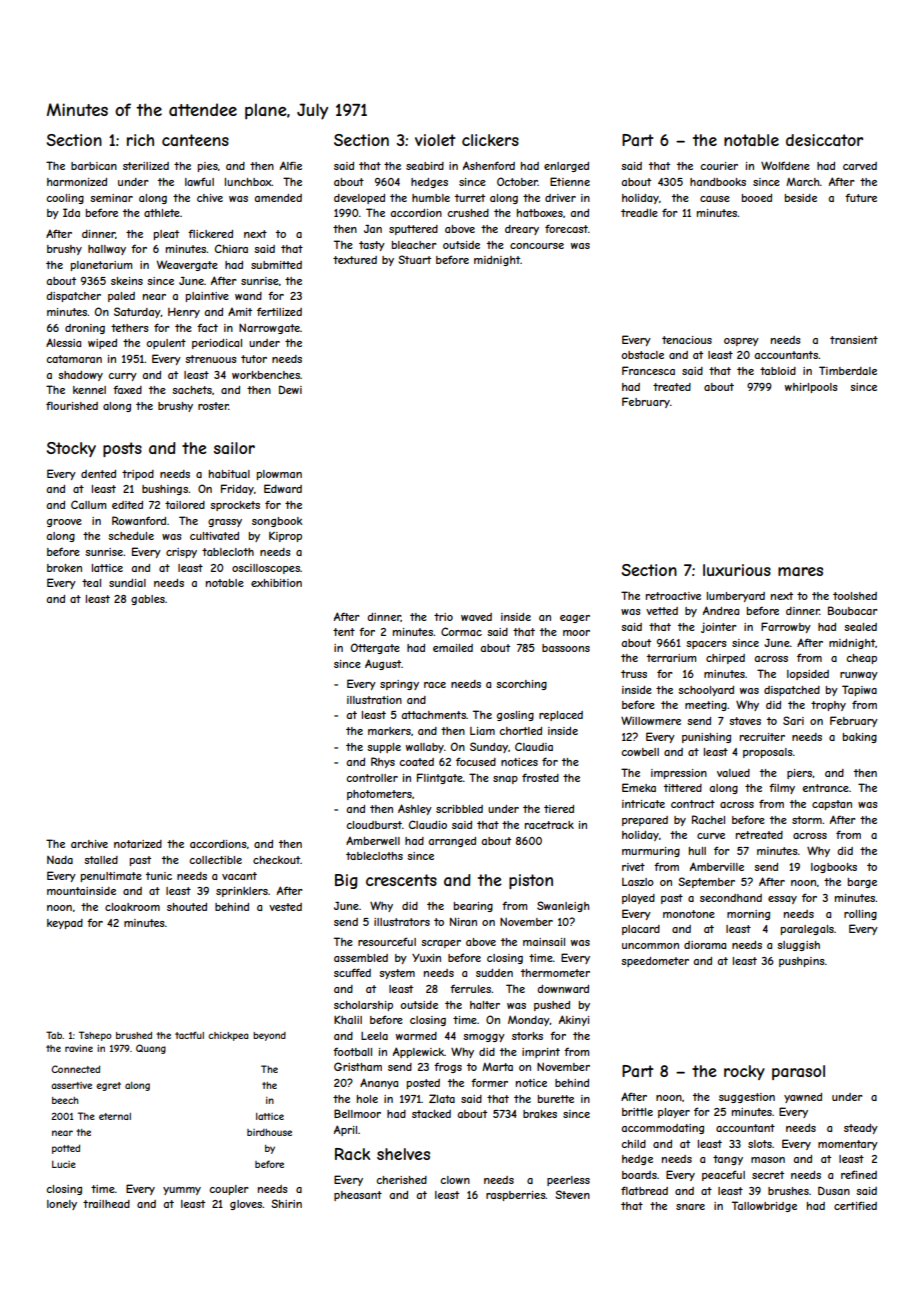  I want to click on clickers, so click(490, 140).
